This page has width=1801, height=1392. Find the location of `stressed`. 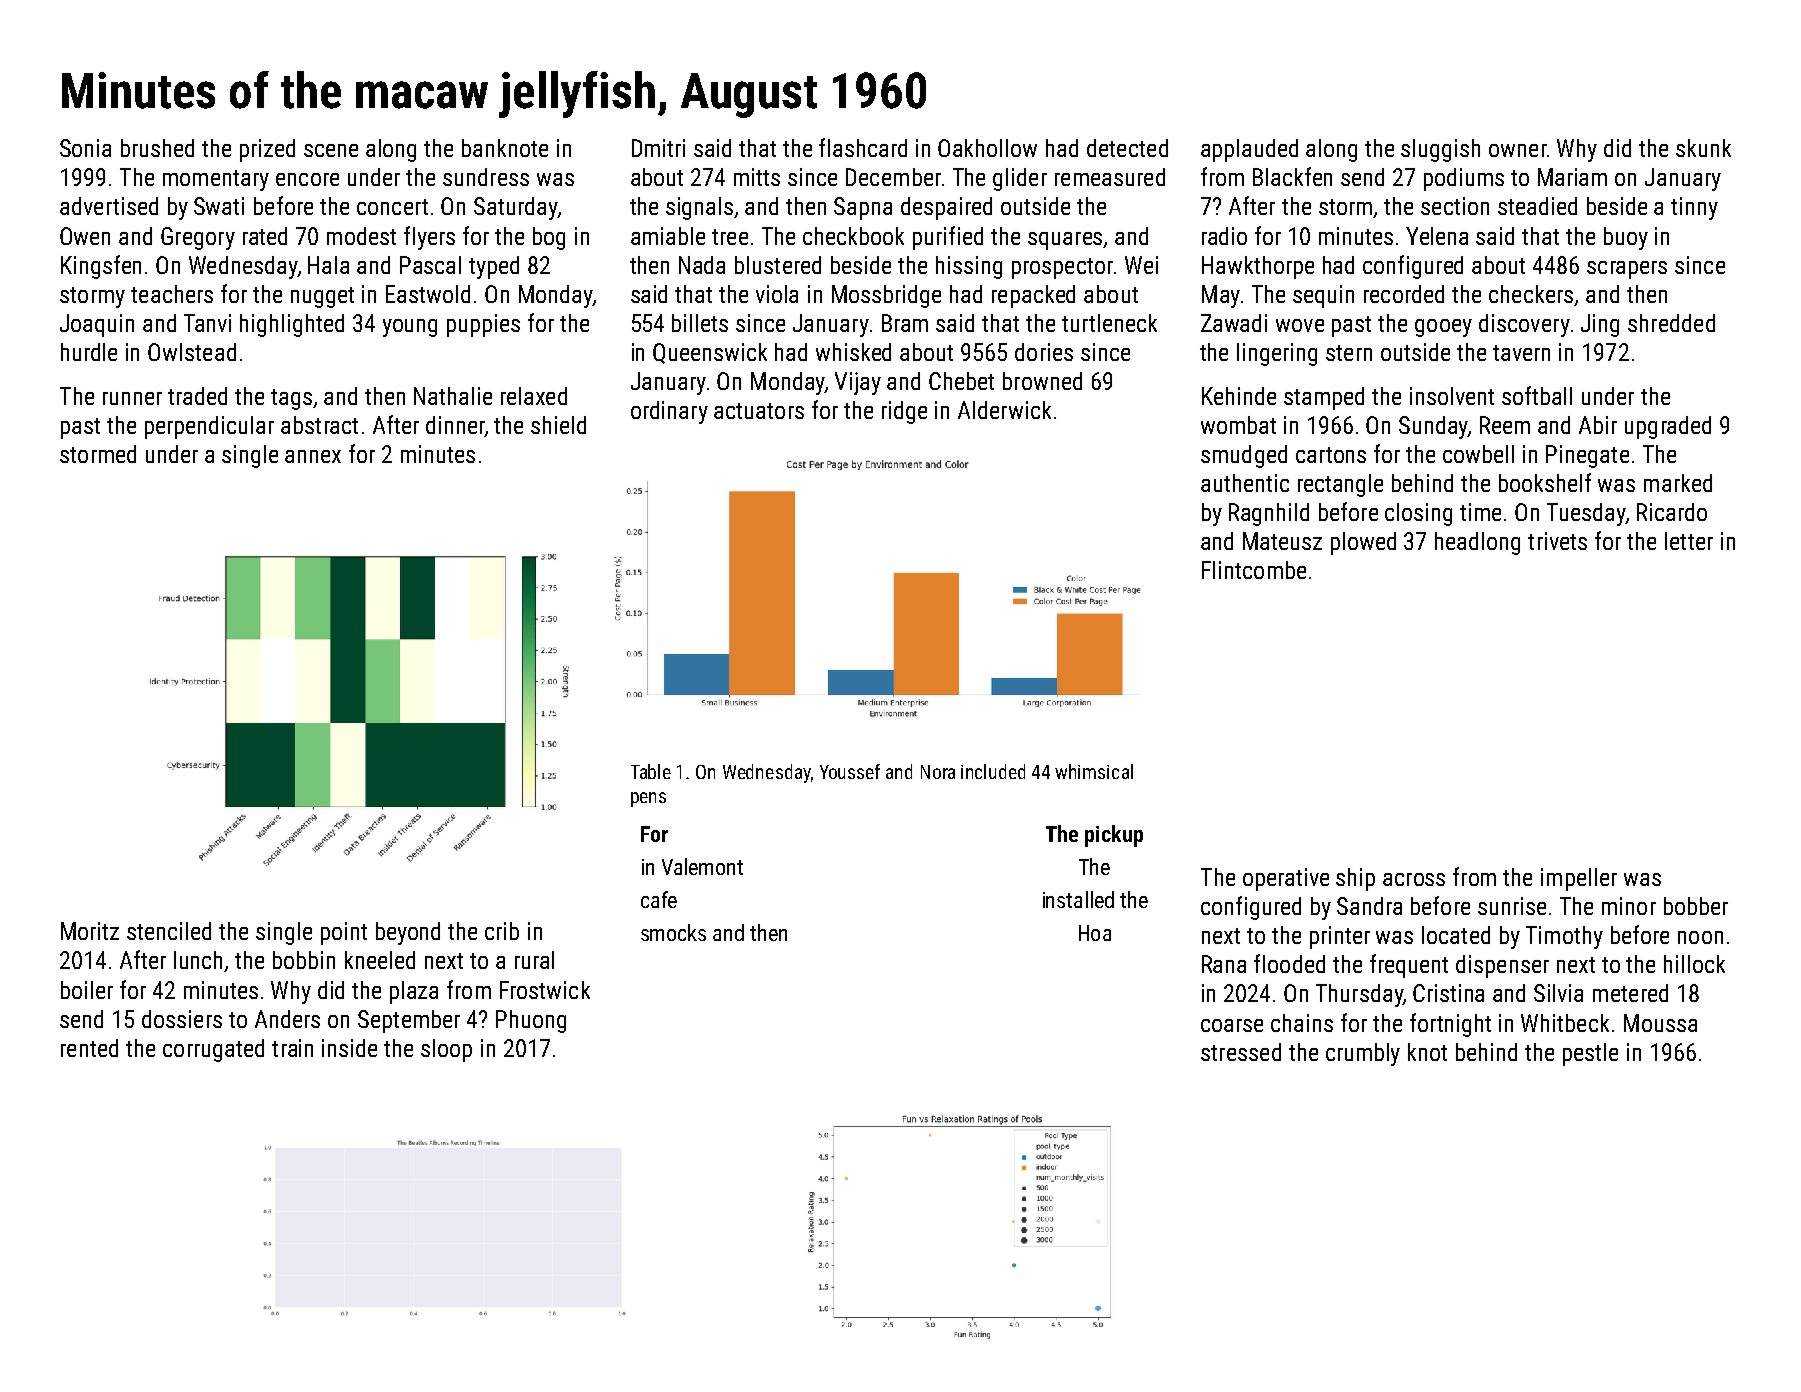

stressed is located at coordinates (1241, 1052).
